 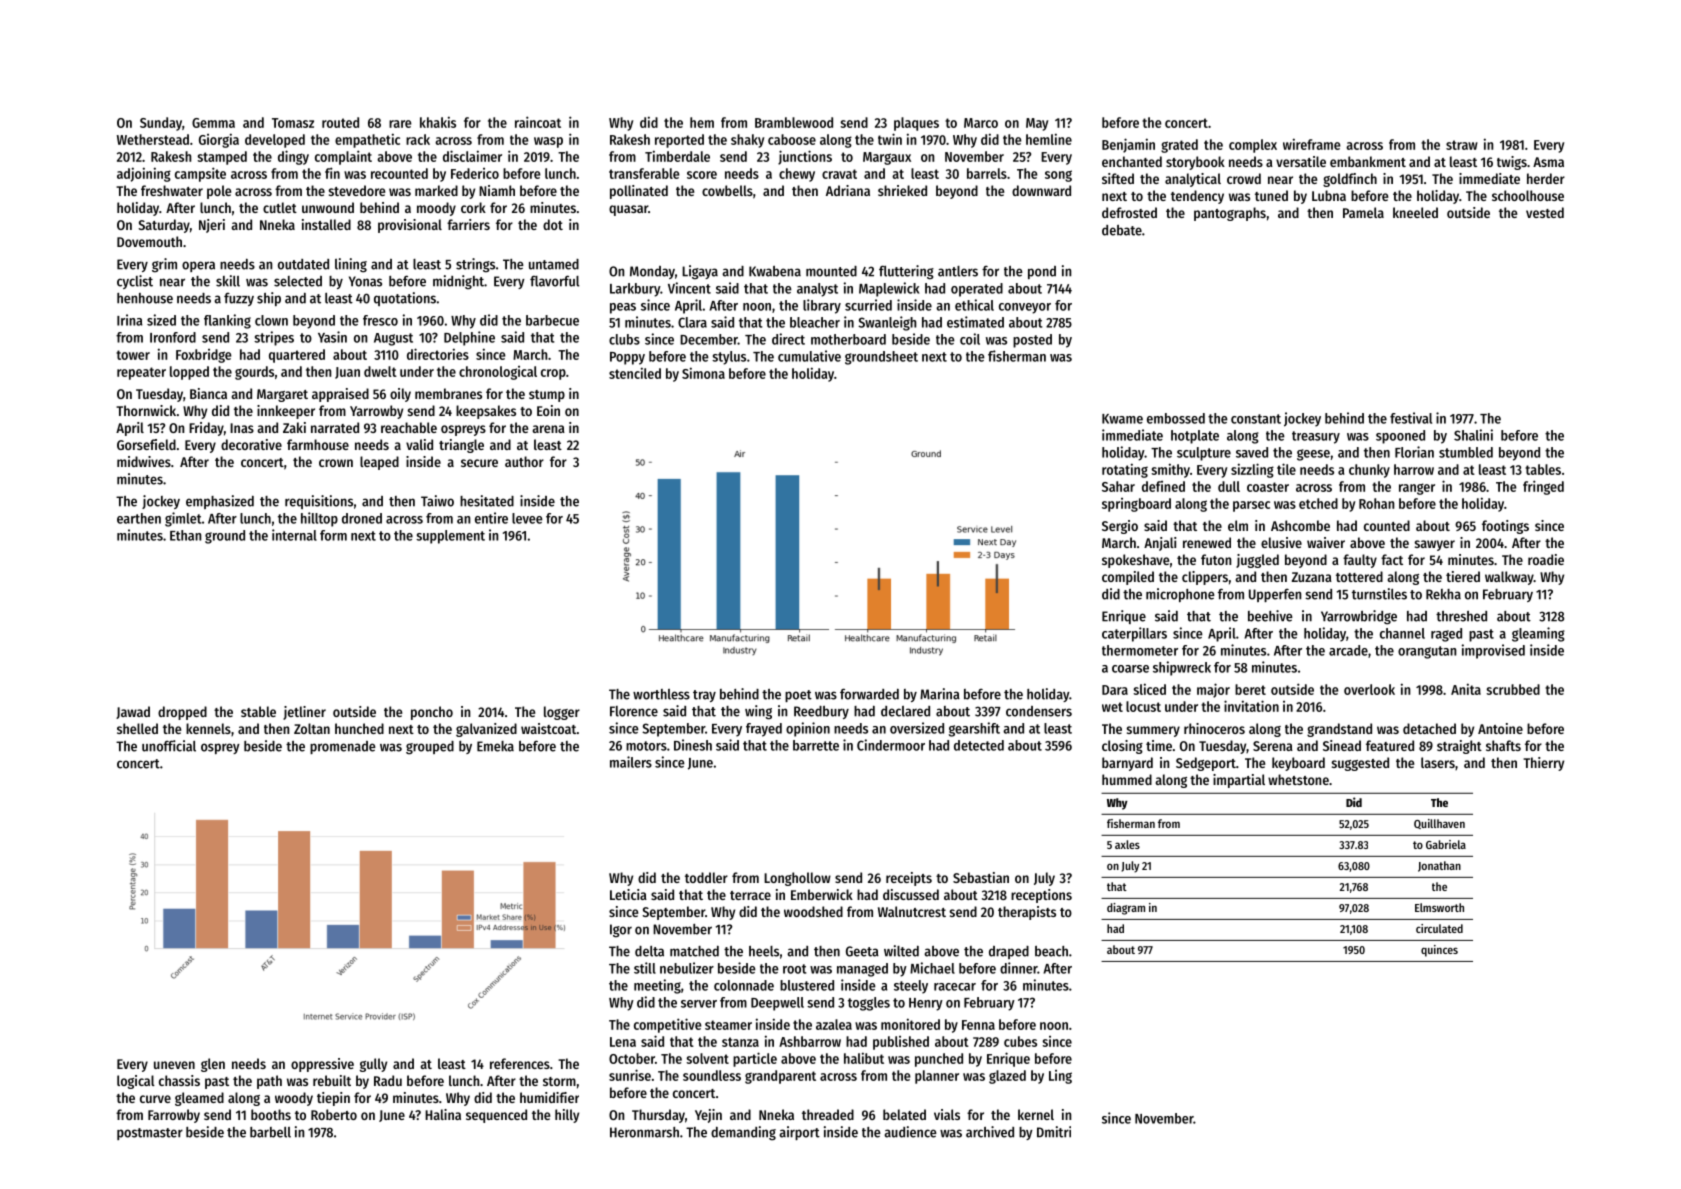 I want to click on glen, so click(x=213, y=1065).
